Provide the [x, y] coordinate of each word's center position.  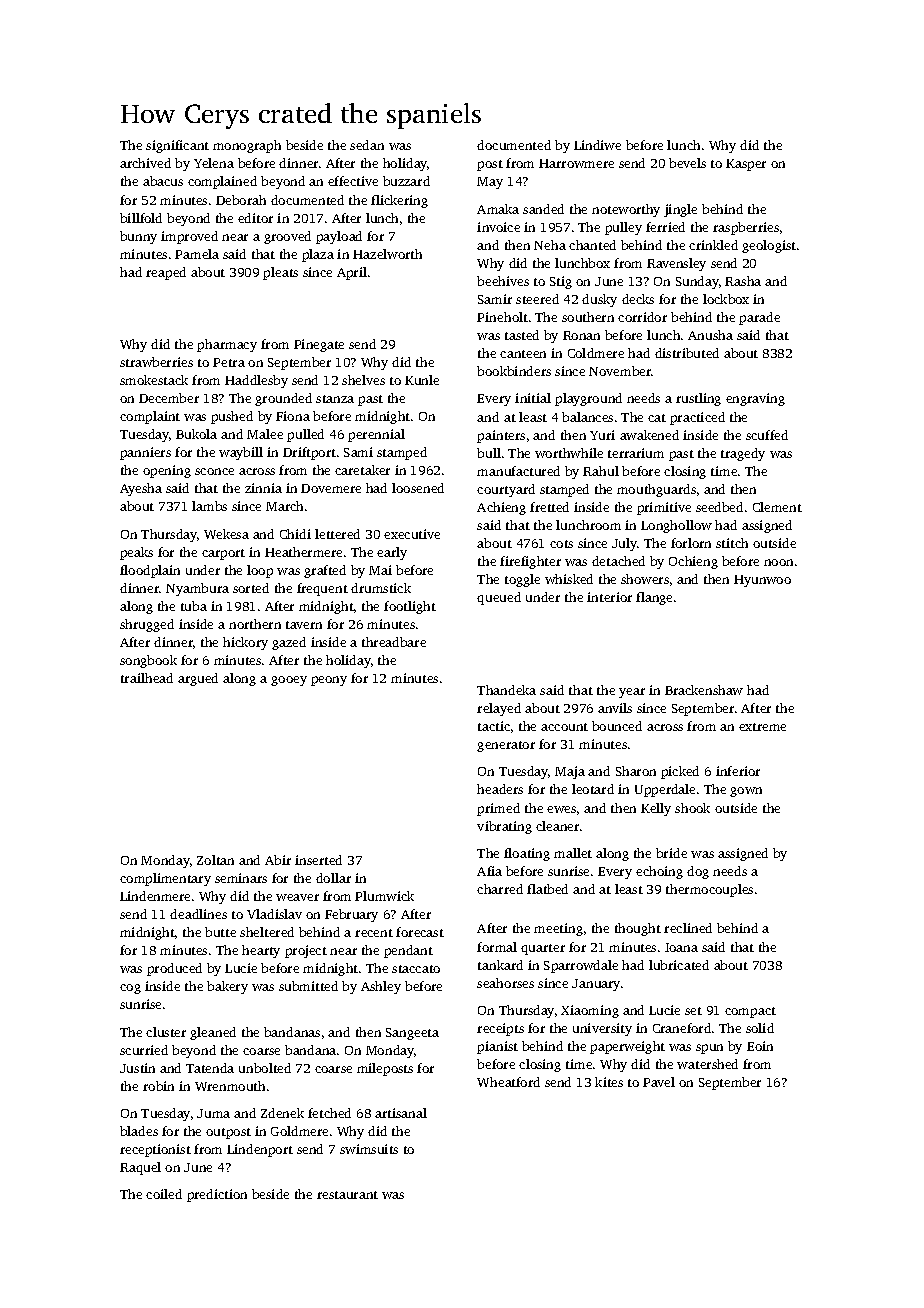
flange [654, 598]
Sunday [697, 282]
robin [158, 1086]
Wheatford [508, 1082]
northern [255, 624]
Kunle [422, 380]
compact [750, 1012]
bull [489, 453]
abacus [163, 181]
